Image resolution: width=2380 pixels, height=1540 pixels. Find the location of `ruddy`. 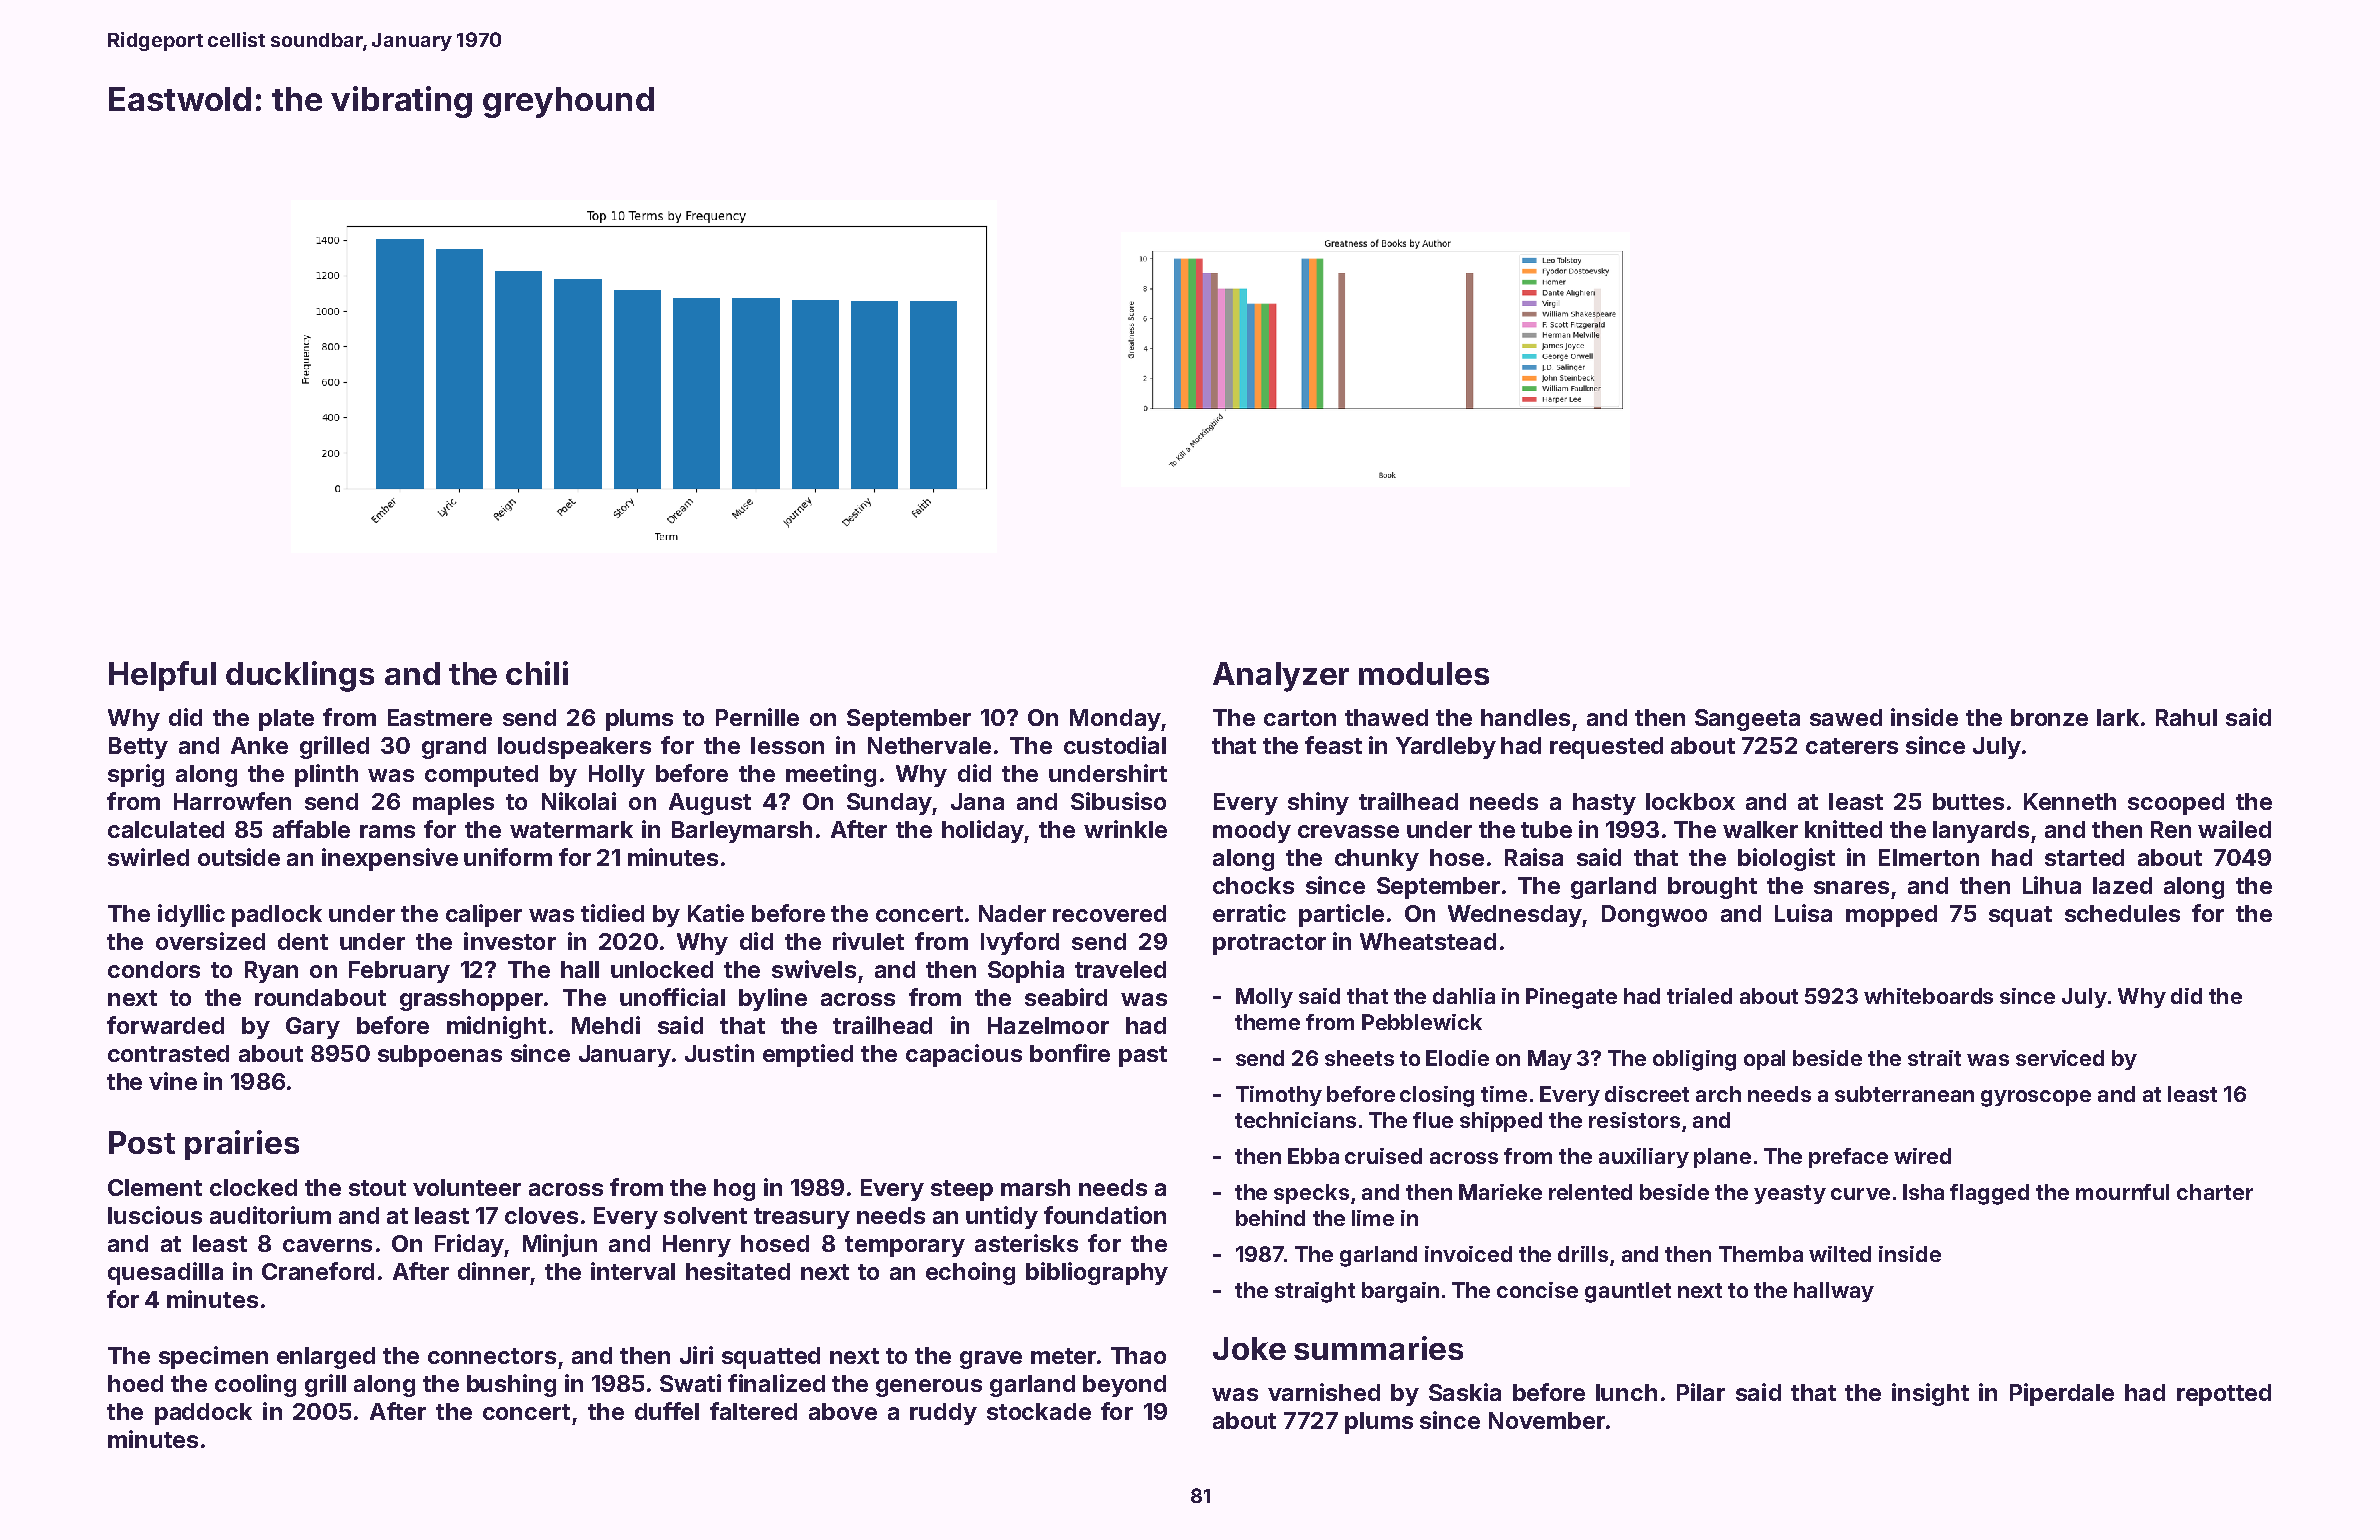

ruddy is located at coordinates (943, 1414).
